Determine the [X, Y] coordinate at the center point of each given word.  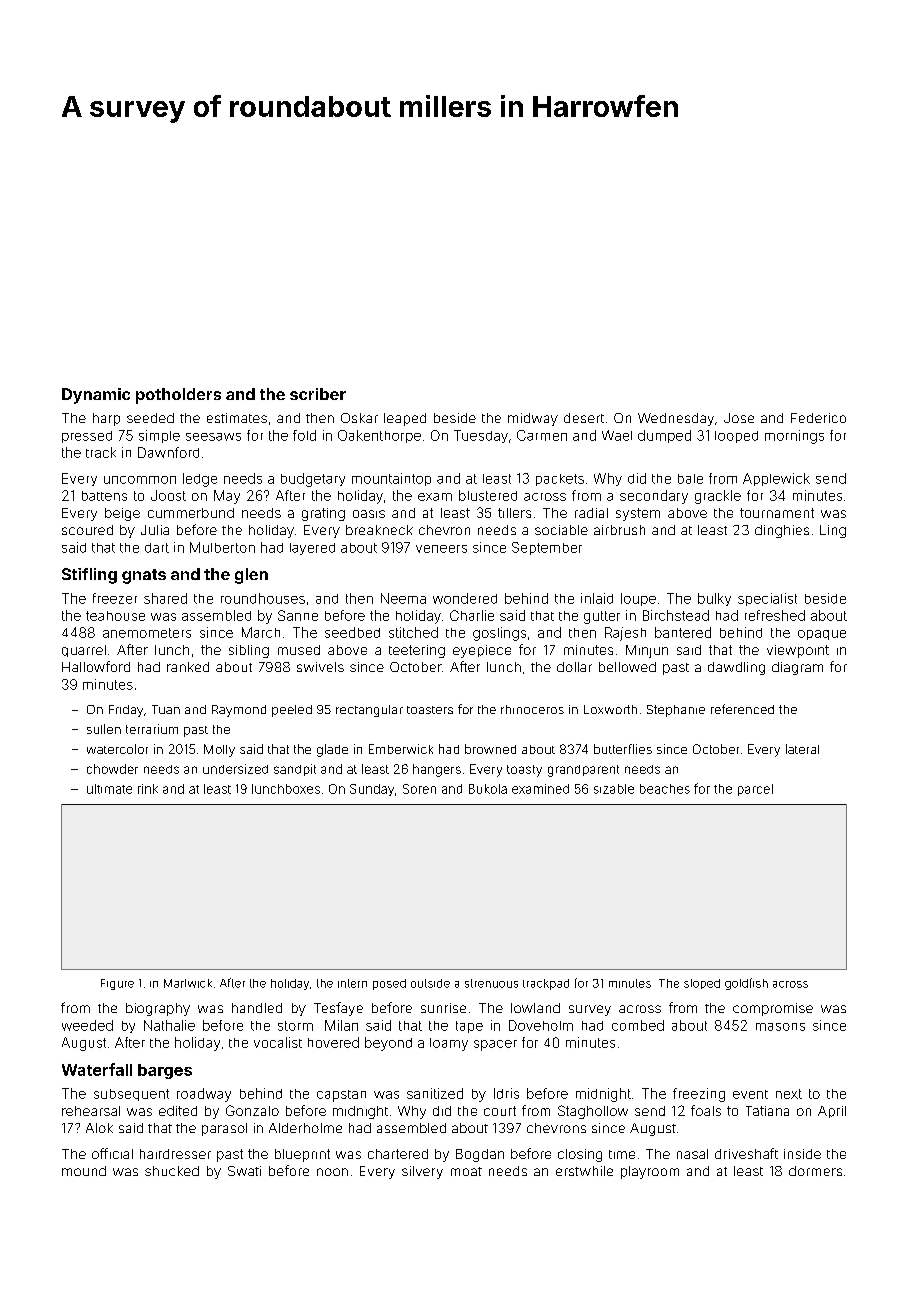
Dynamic [96, 396]
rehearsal [91, 1111]
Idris [506, 1093]
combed [638, 1025]
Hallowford [96, 666]
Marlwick [188, 983]
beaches [665, 789]
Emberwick [401, 749]
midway [533, 419]
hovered [333, 1042]
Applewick [776, 479]
